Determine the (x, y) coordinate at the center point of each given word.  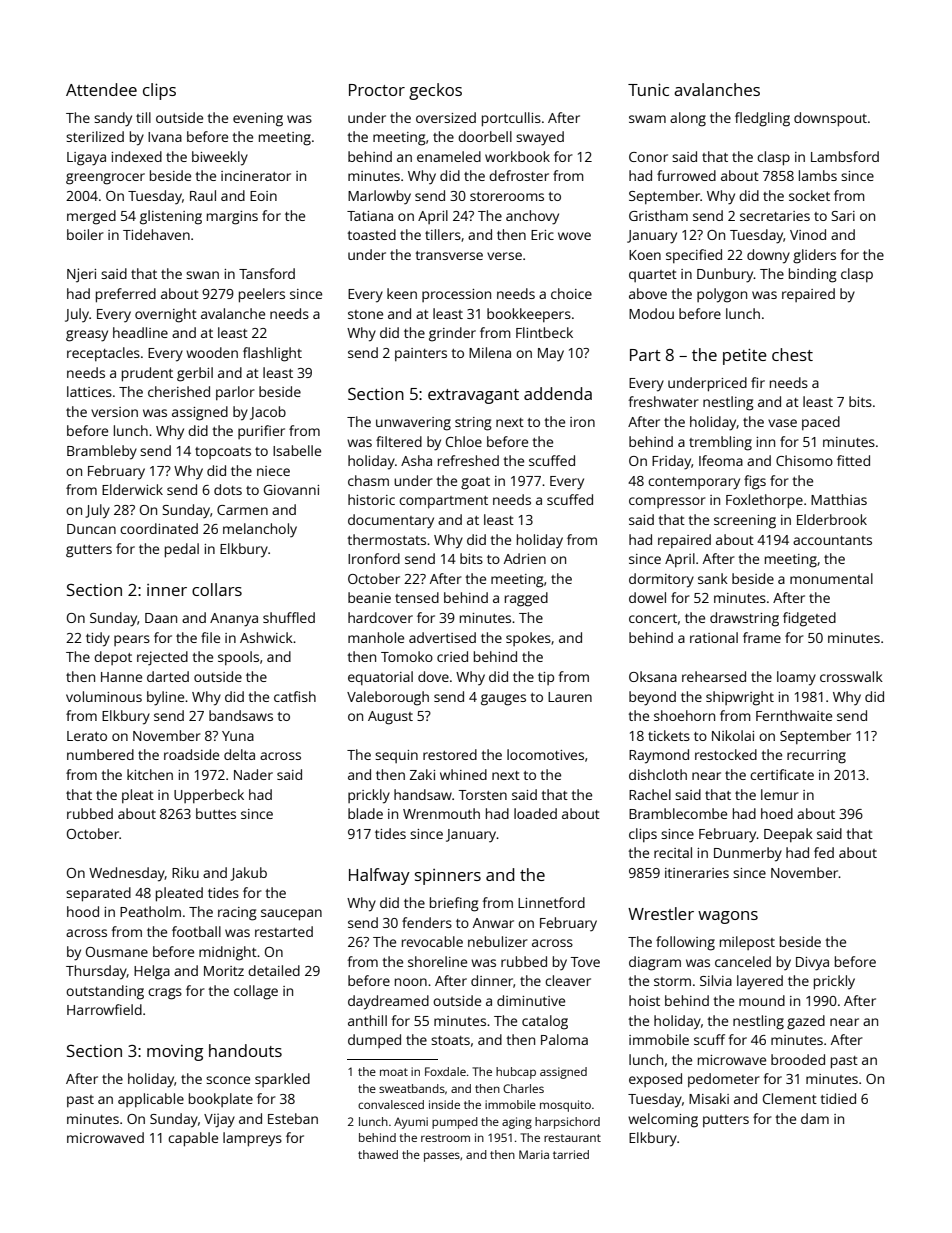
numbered (100, 754)
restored (450, 754)
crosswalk (851, 676)
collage (256, 992)
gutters (89, 551)
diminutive (531, 1000)
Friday (671, 462)
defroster (519, 175)
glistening (171, 217)
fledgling (762, 119)
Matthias (839, 499)
